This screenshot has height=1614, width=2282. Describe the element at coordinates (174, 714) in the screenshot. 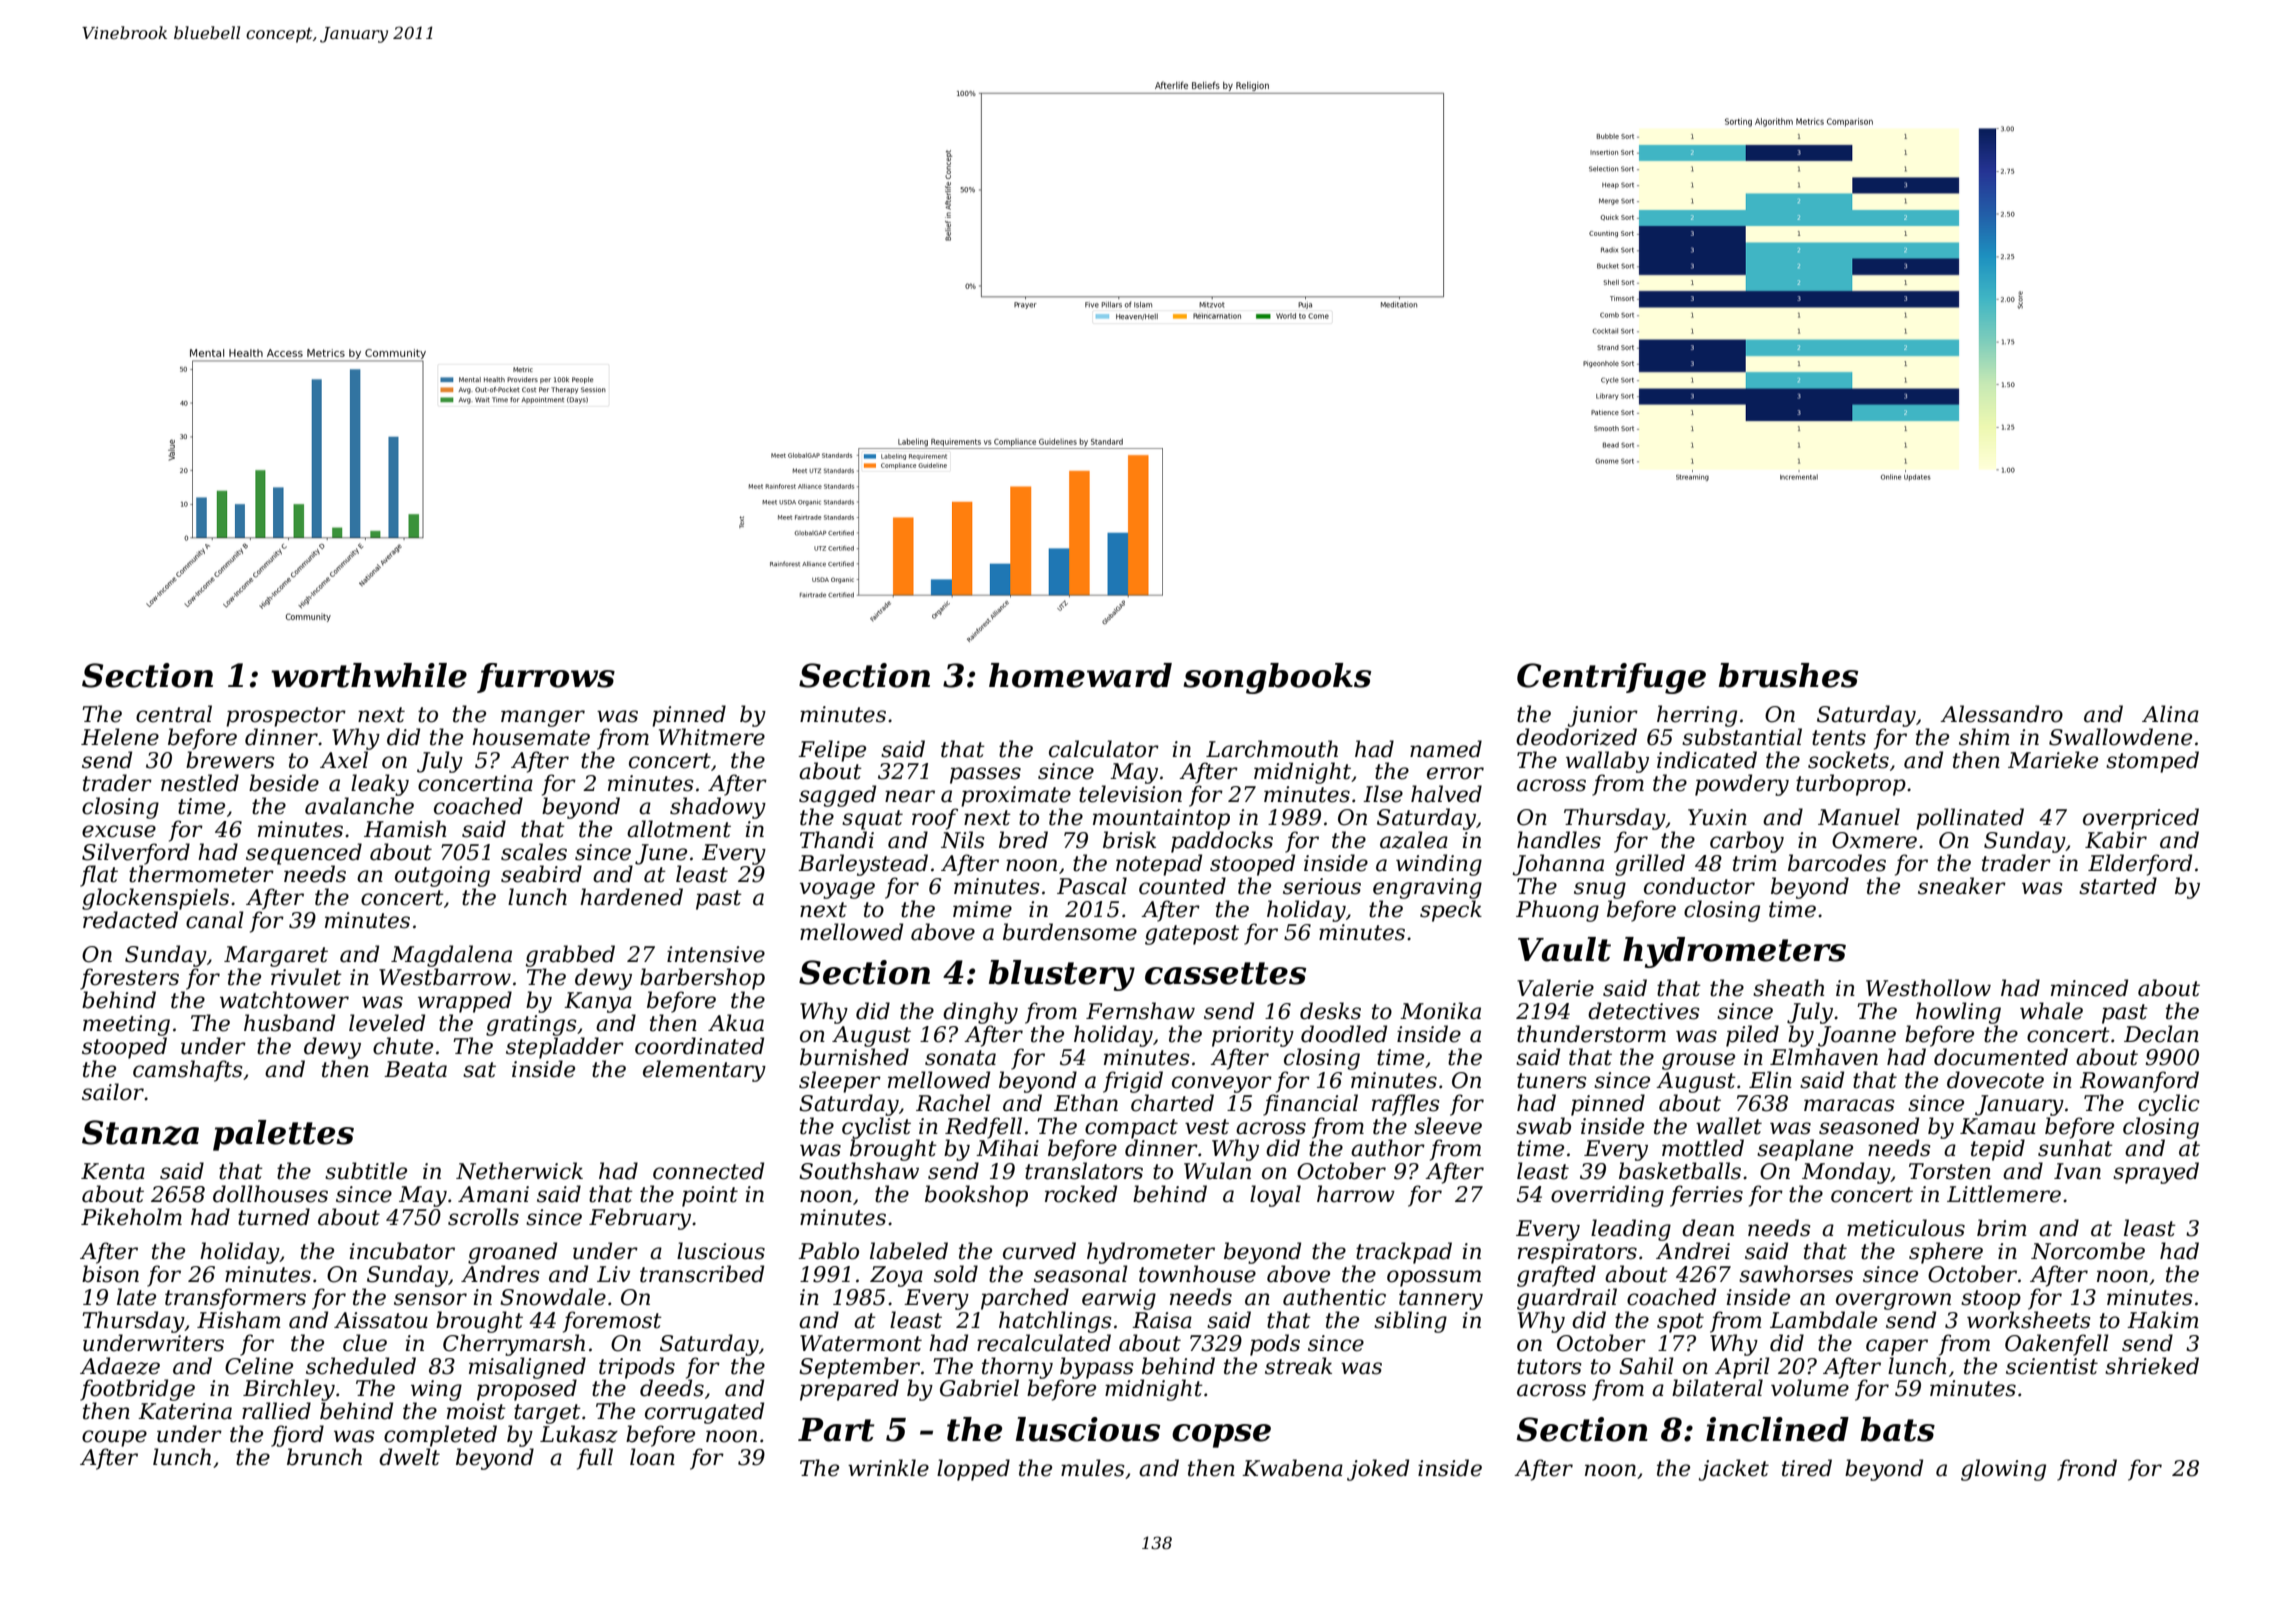

I see `central` at that location.
